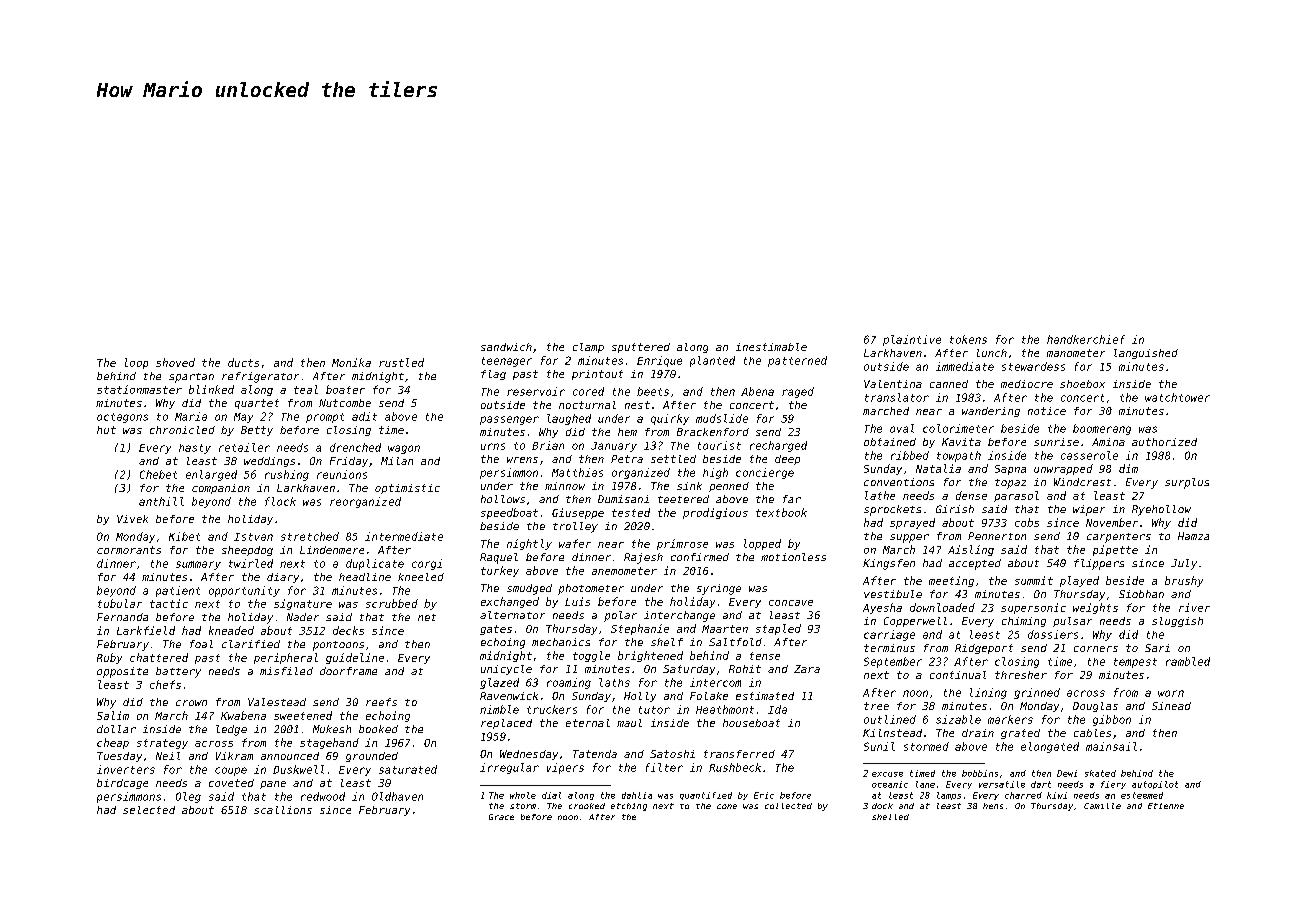 The width and height of the screenshot is (1308, 924). I want to click on Pennerton, so click(997, 536).
